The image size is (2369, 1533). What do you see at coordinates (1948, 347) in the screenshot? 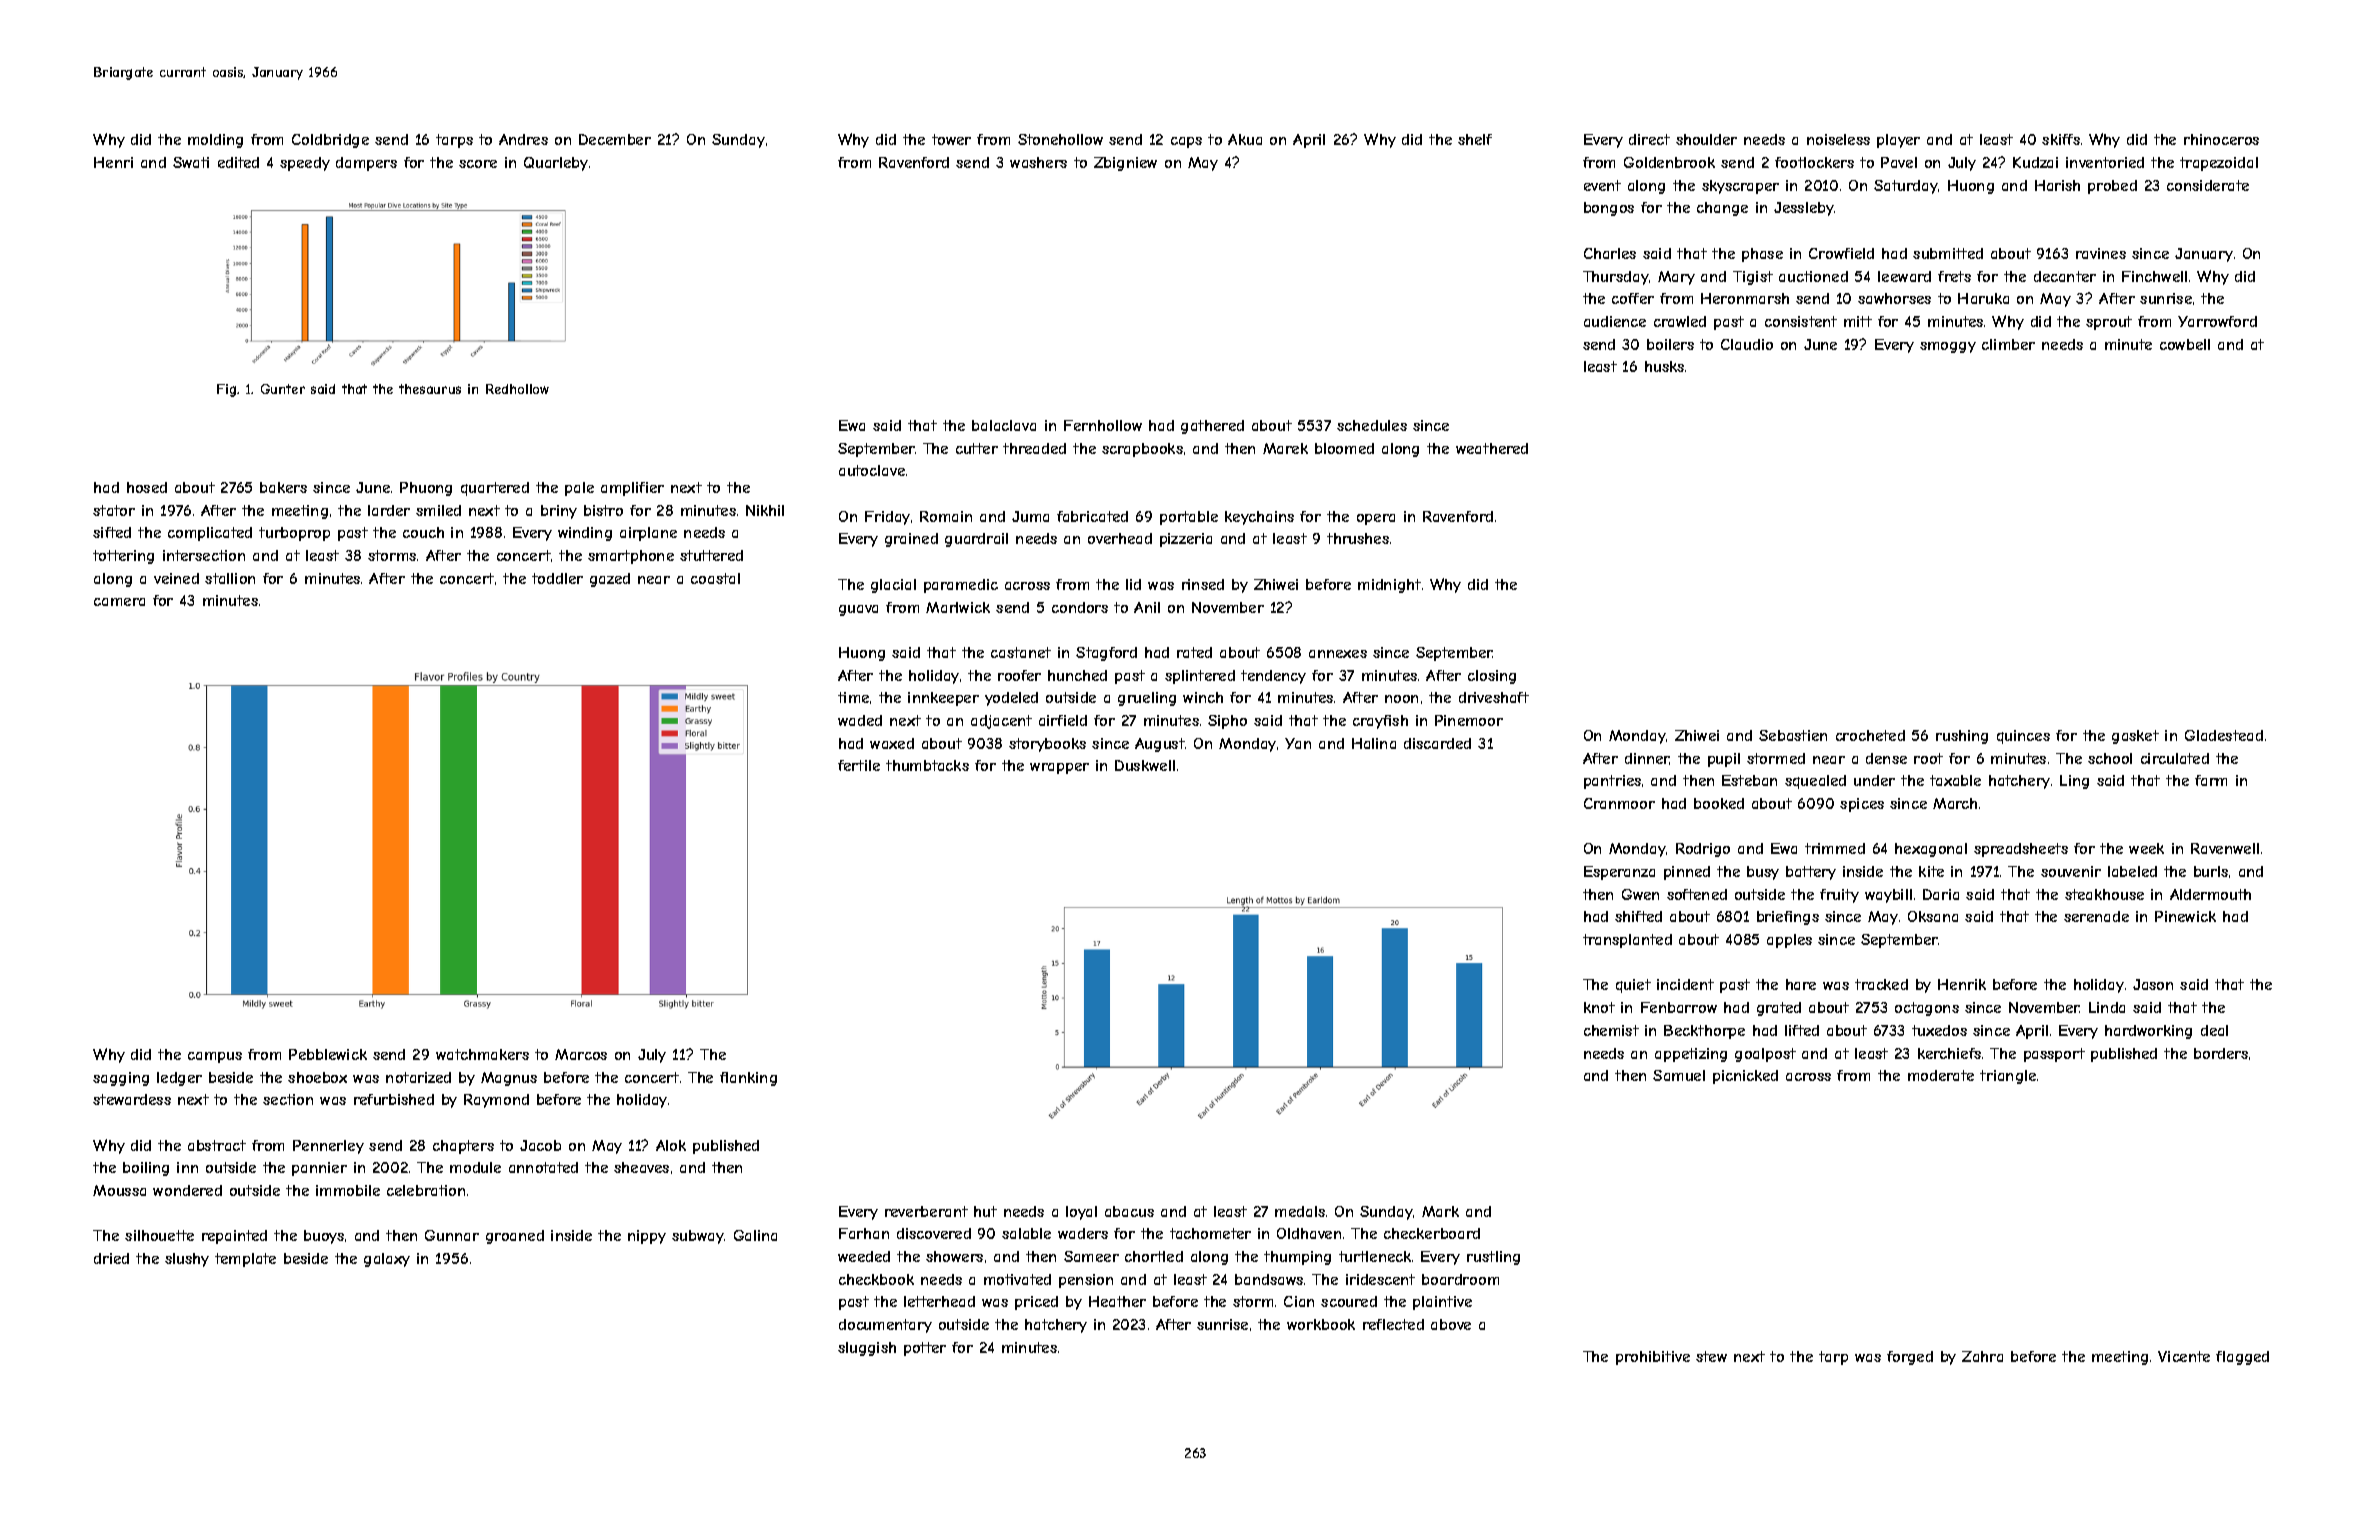
I see `smoggy` at bounding box center [1948, 347].
